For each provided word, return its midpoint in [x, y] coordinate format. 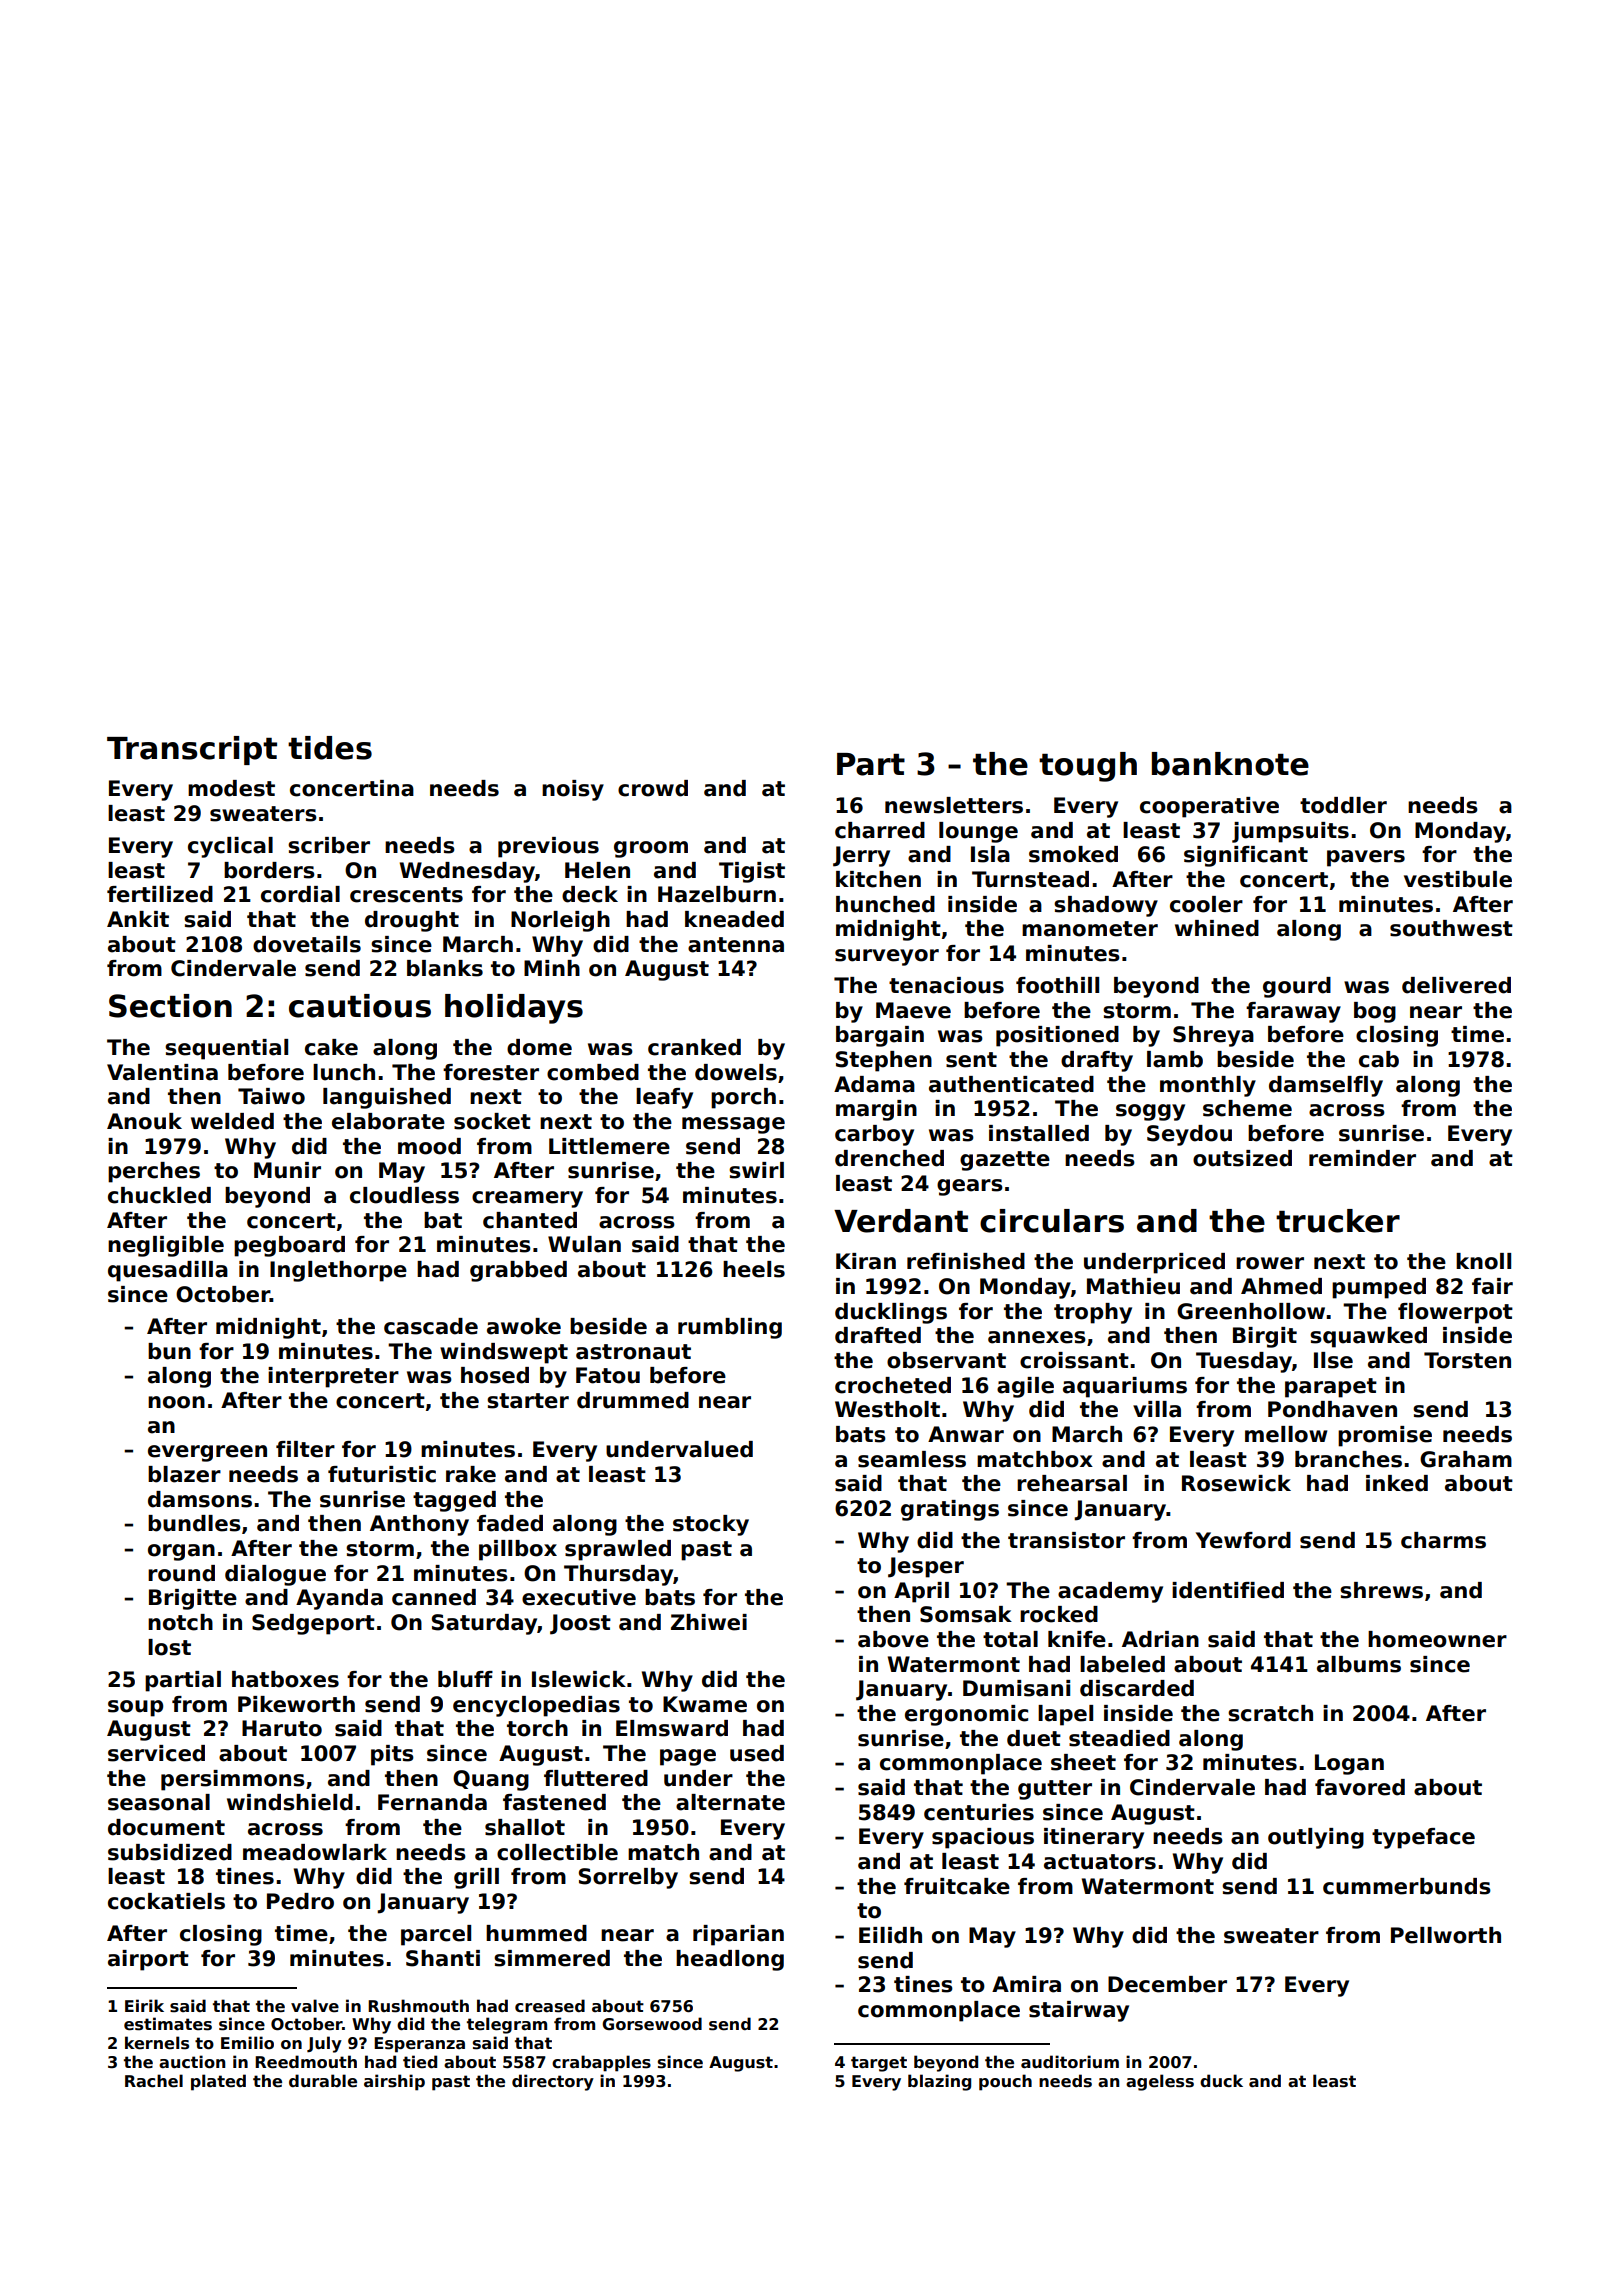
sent [971, 1060]
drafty [1097, 1061]
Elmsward [672, 1728]
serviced [156, 1753]
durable [323, 2081]
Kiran [866, 1261]
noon [176, 1402]
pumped [1379, 1288]
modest [231, 788]
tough [1088, 767]
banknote [1230, 764]
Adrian [1160, 1639]
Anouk [144, 1121]
